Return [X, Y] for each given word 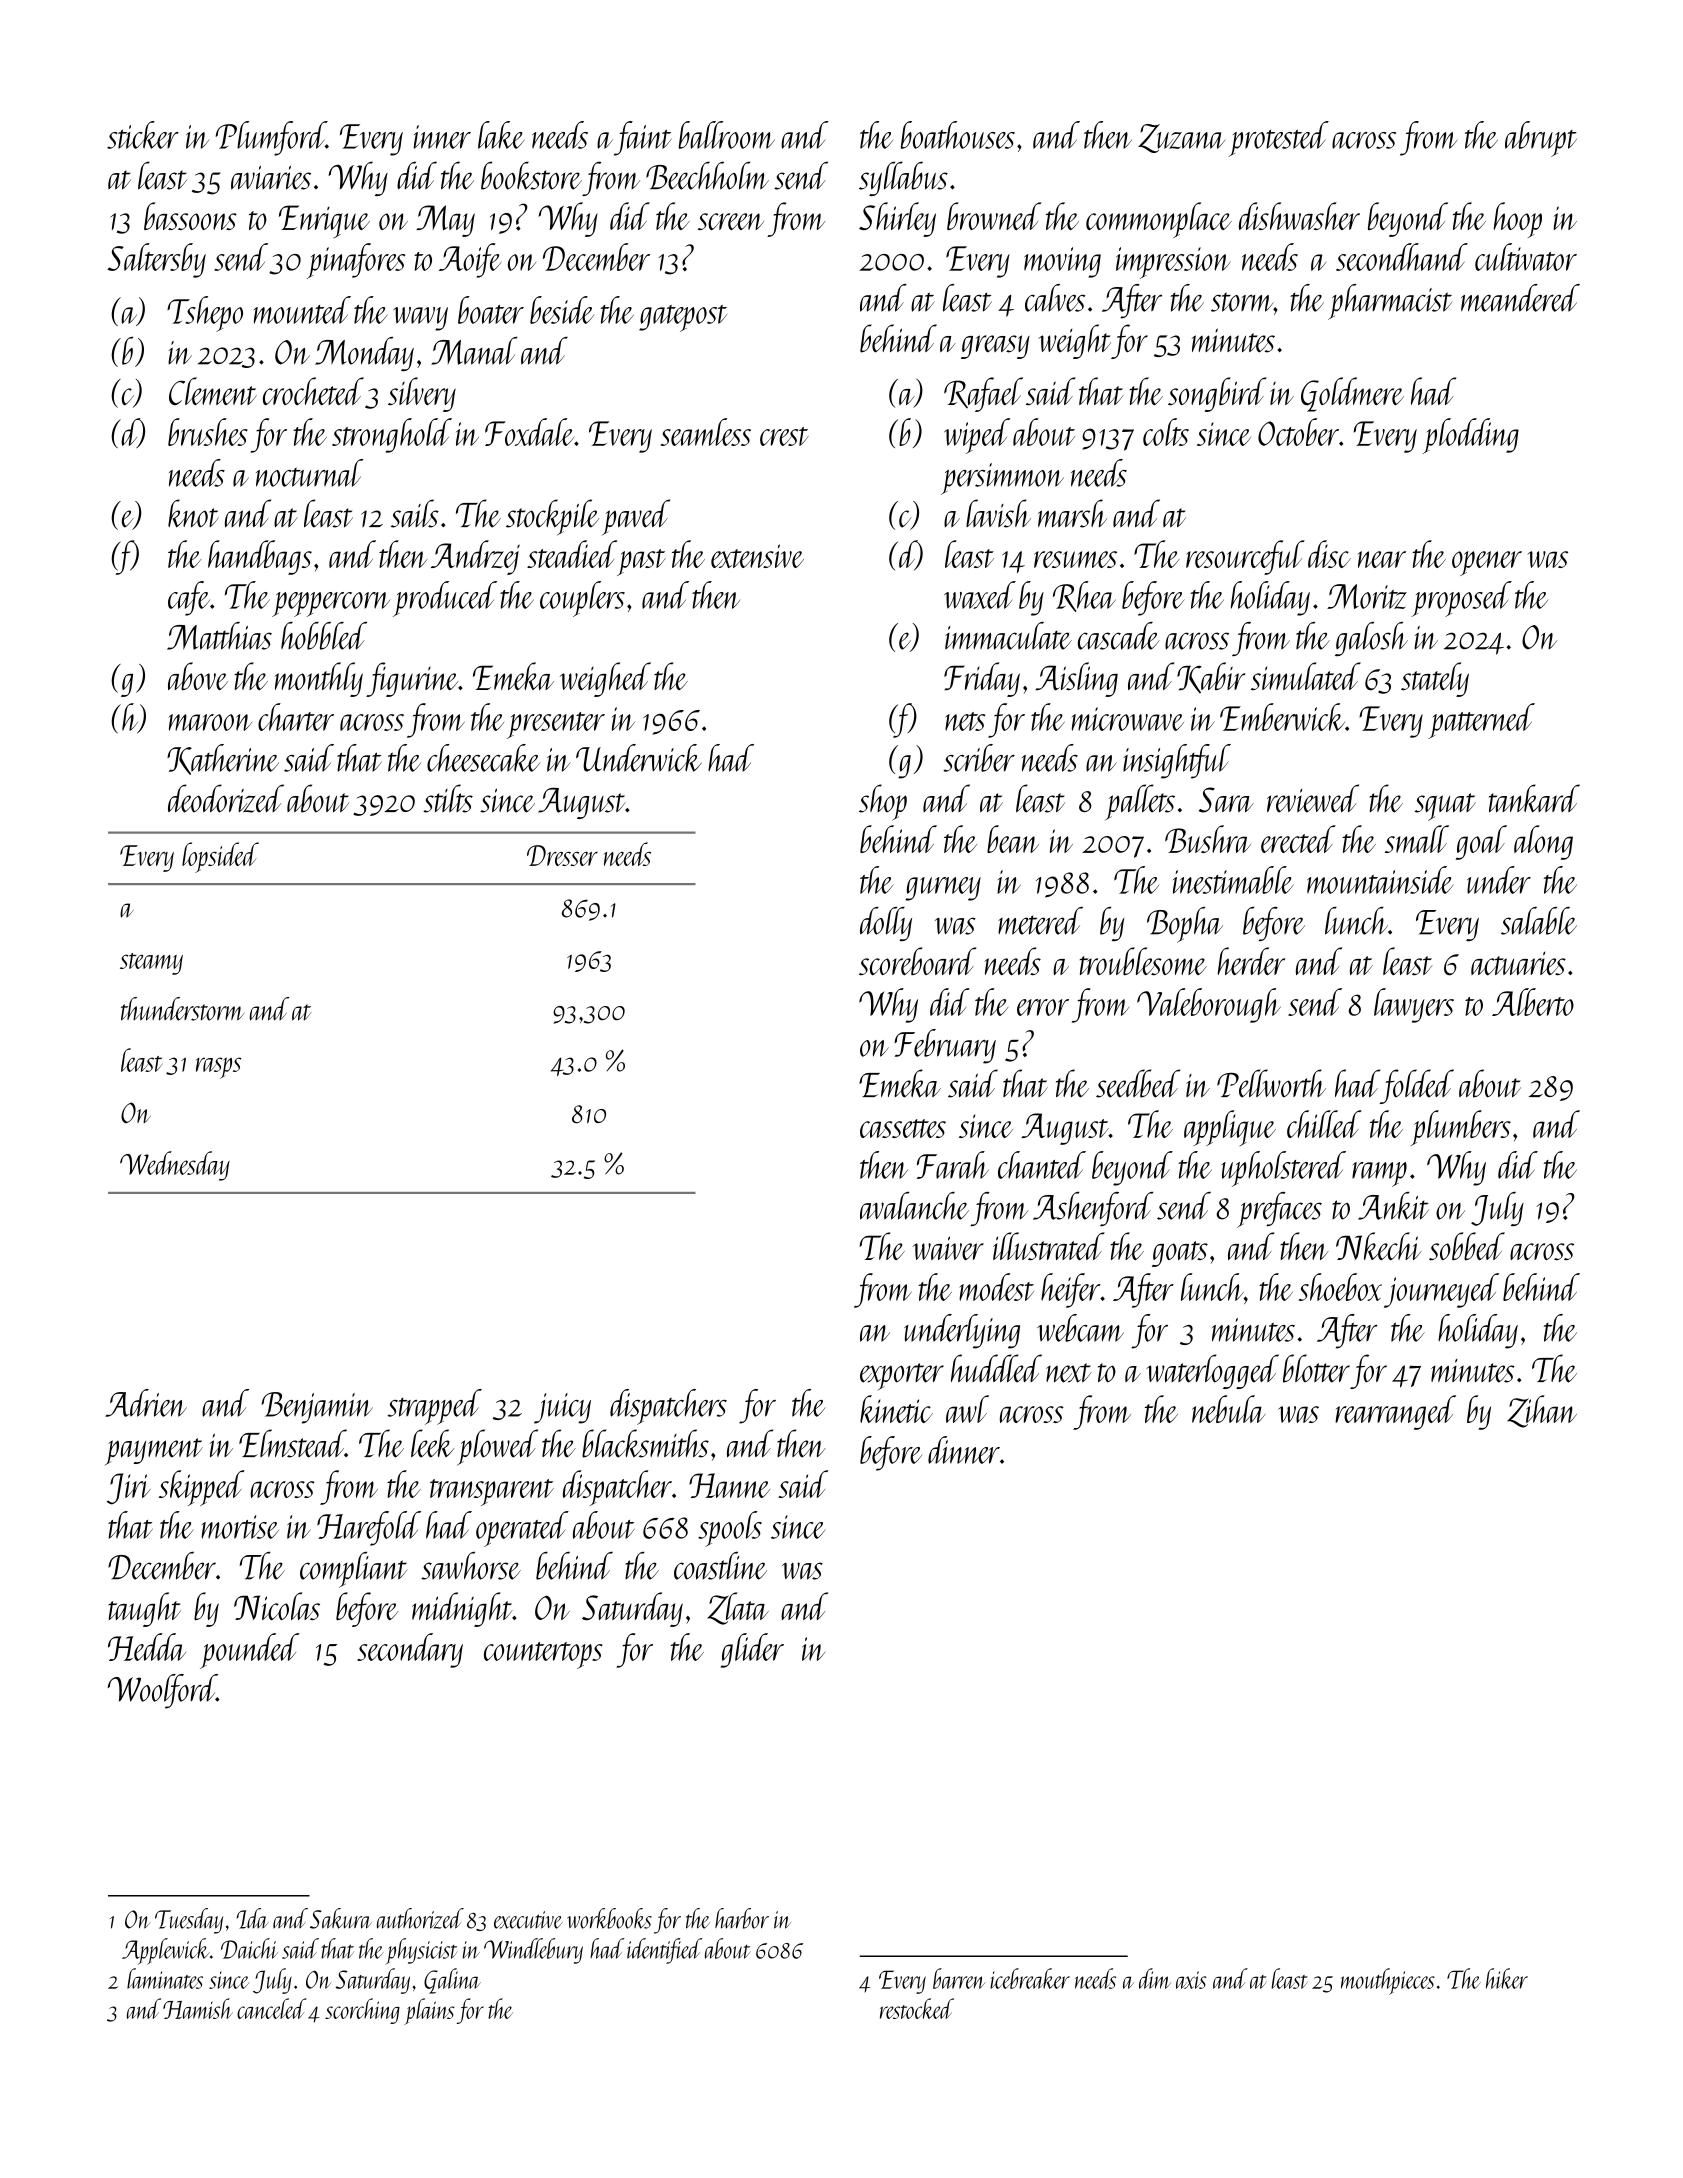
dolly [886, 924]
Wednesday [175, 1166]
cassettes [903, 1128]
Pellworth [1271, 1083]
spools [730, 1529]
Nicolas [277, 1606]
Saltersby [156, 260]
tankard [1534, 798]
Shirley [897, 219]
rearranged [1396, 1412]
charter [296, 717]
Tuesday [189, 1921]
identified [665, 1951]
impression [1173, 263]
